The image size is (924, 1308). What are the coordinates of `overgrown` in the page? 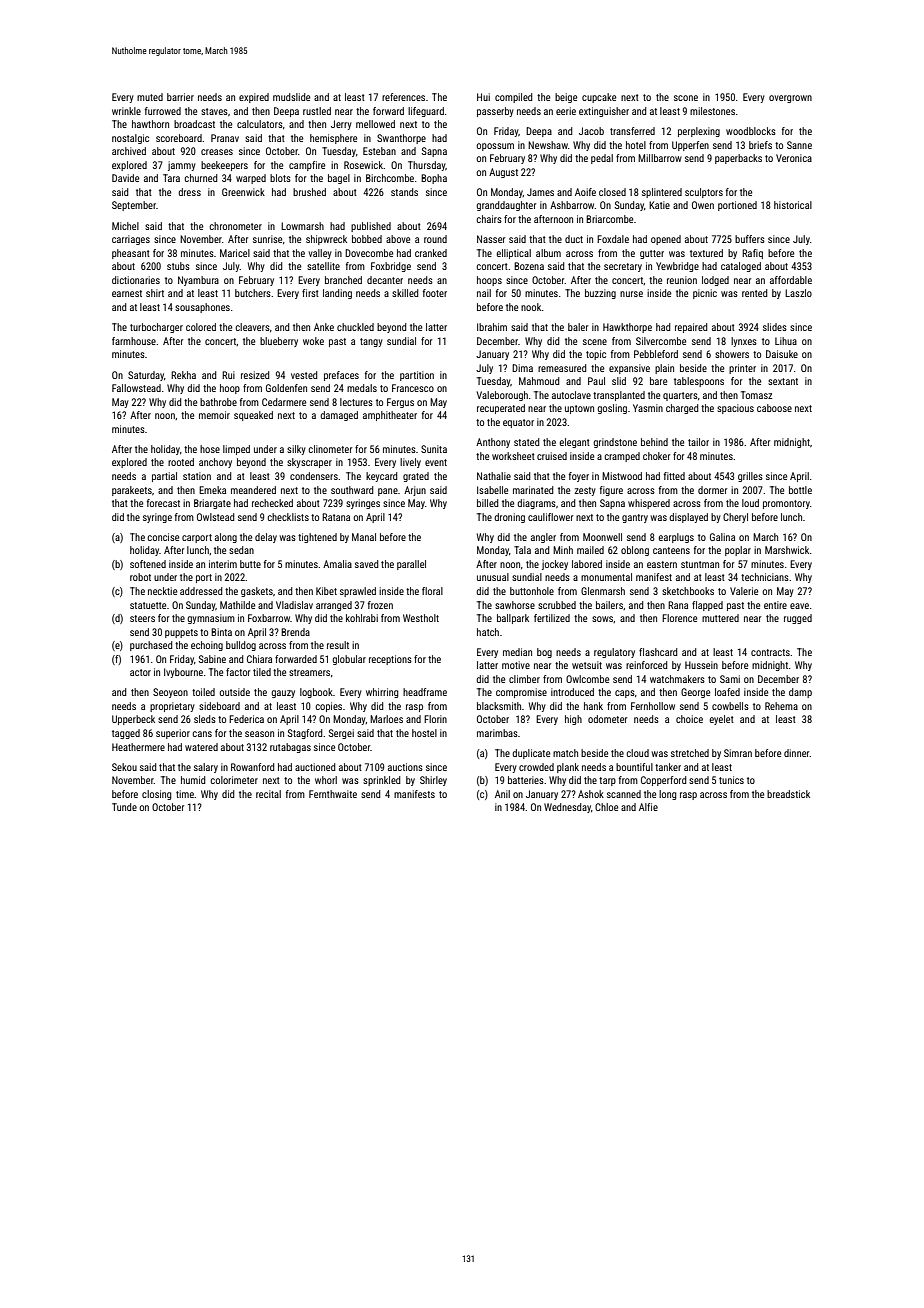 It's located at (790, 99).
